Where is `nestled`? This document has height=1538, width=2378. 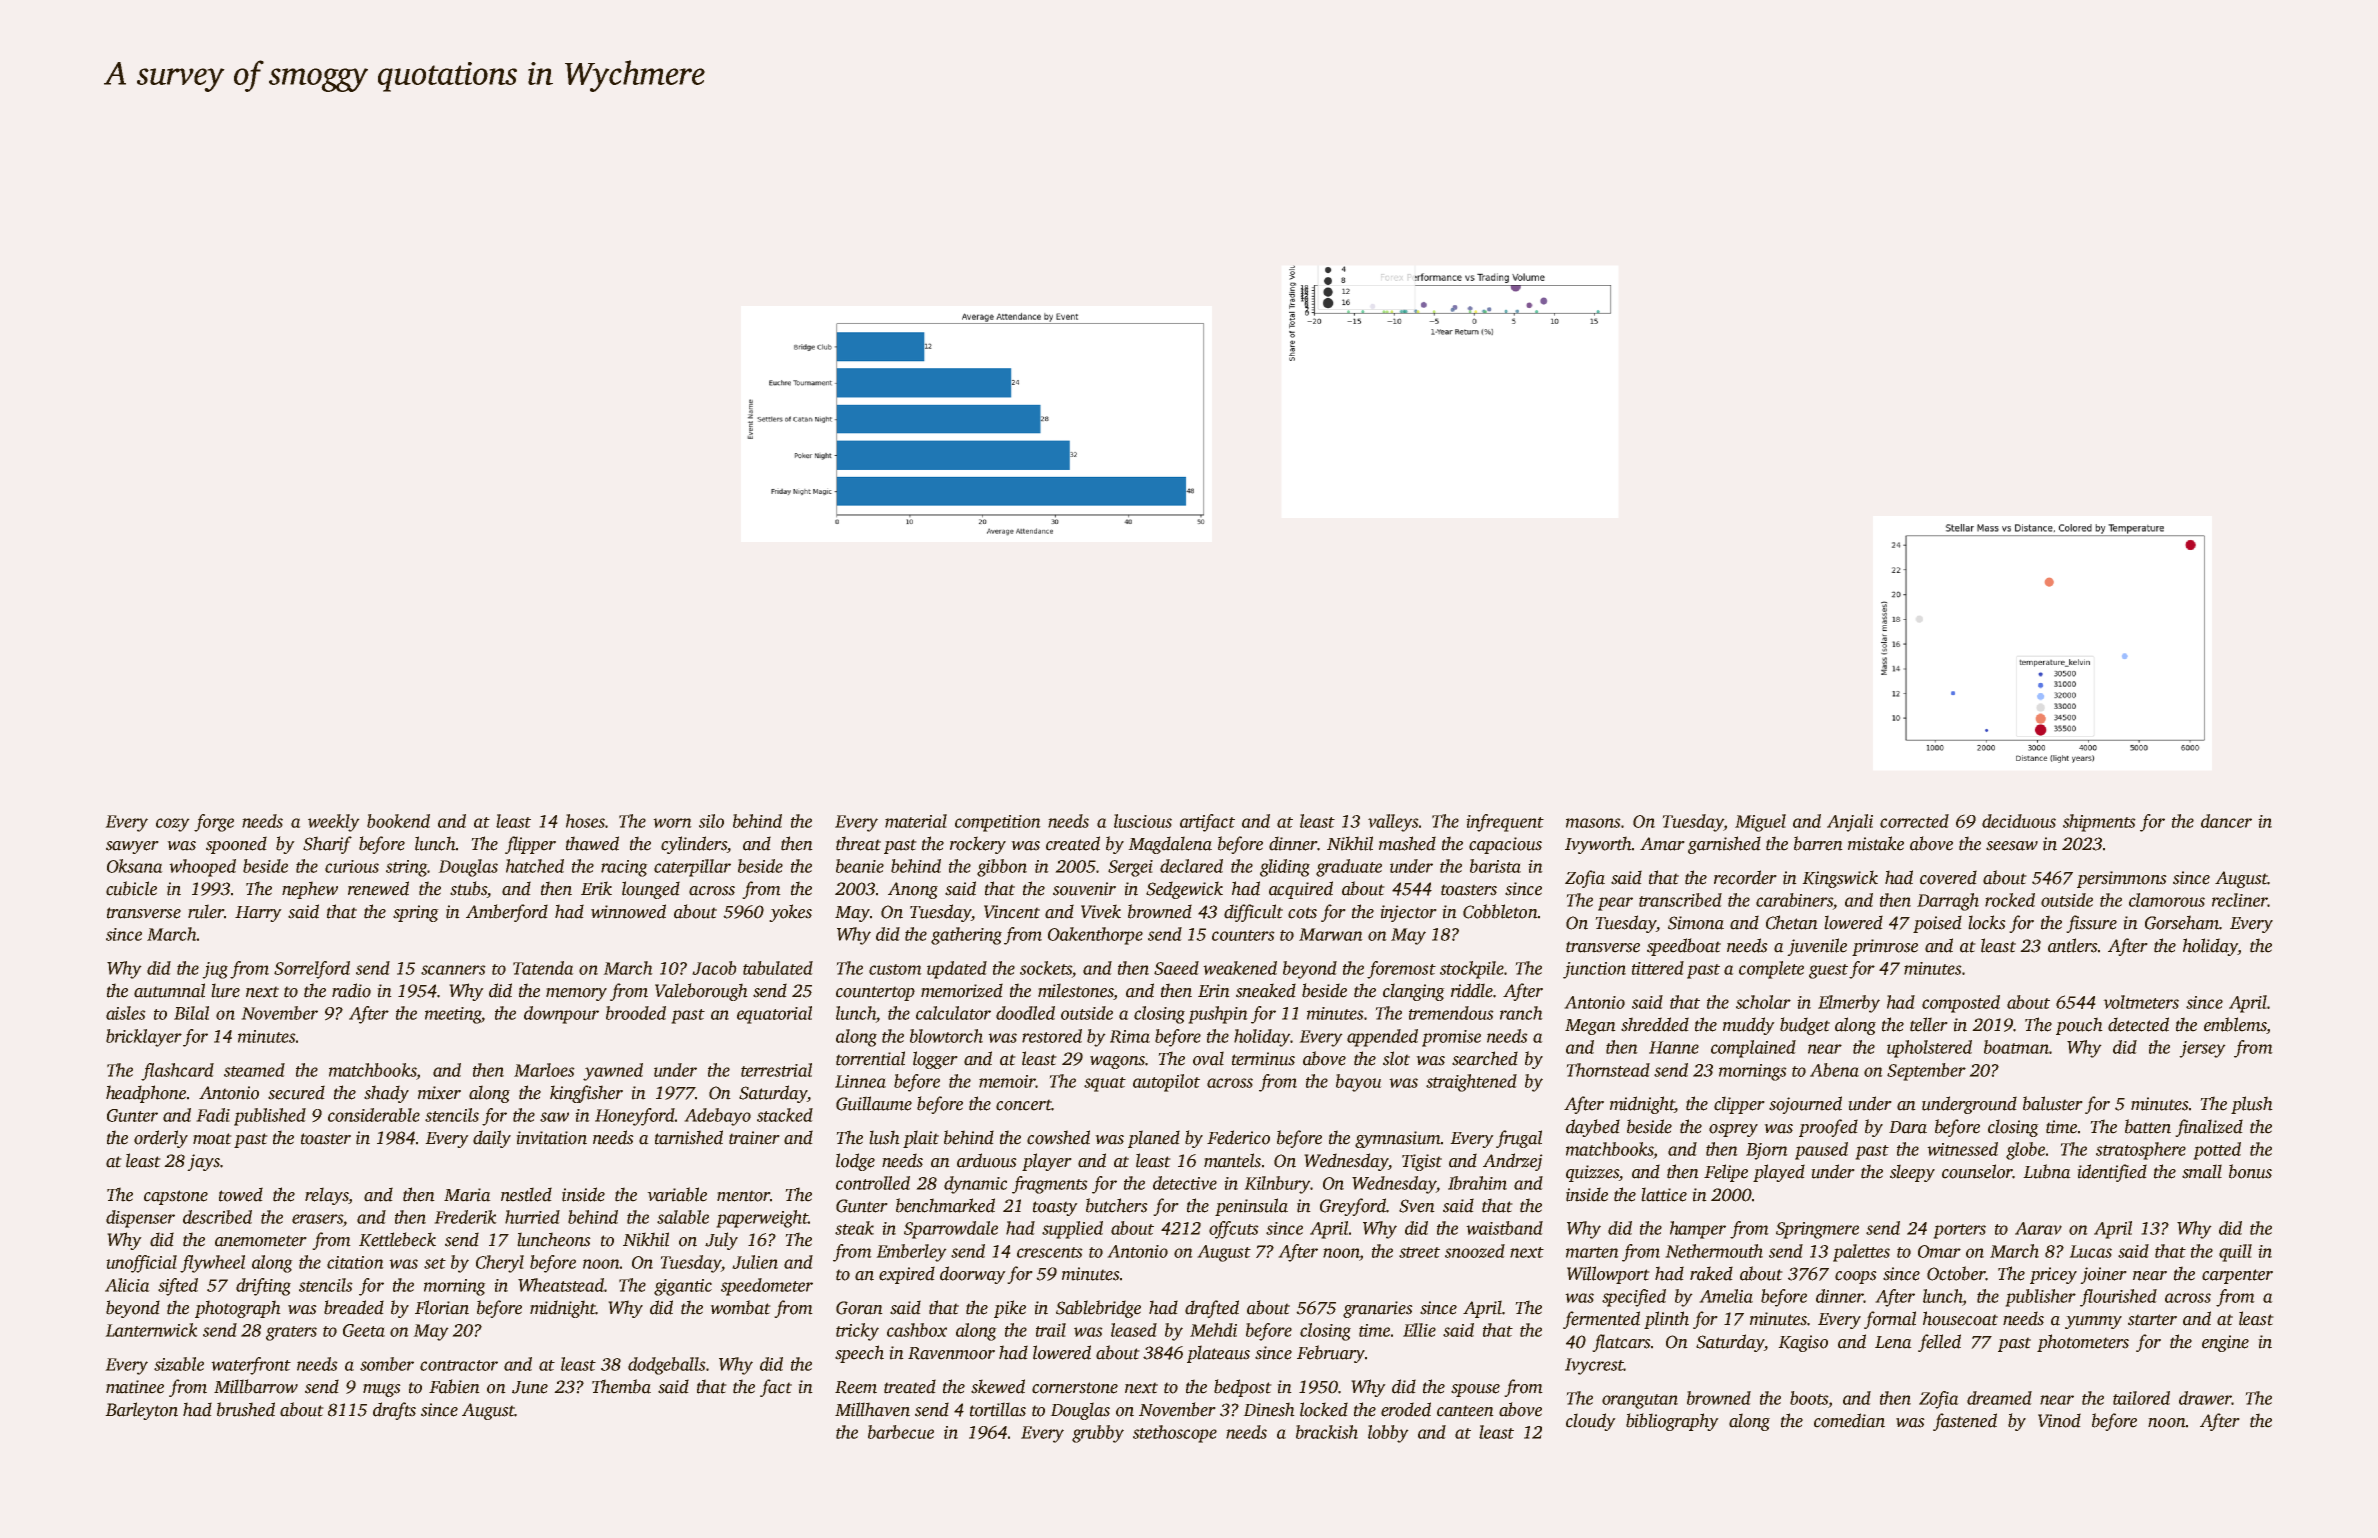 nestled is located at coordinates (526, 1194).
